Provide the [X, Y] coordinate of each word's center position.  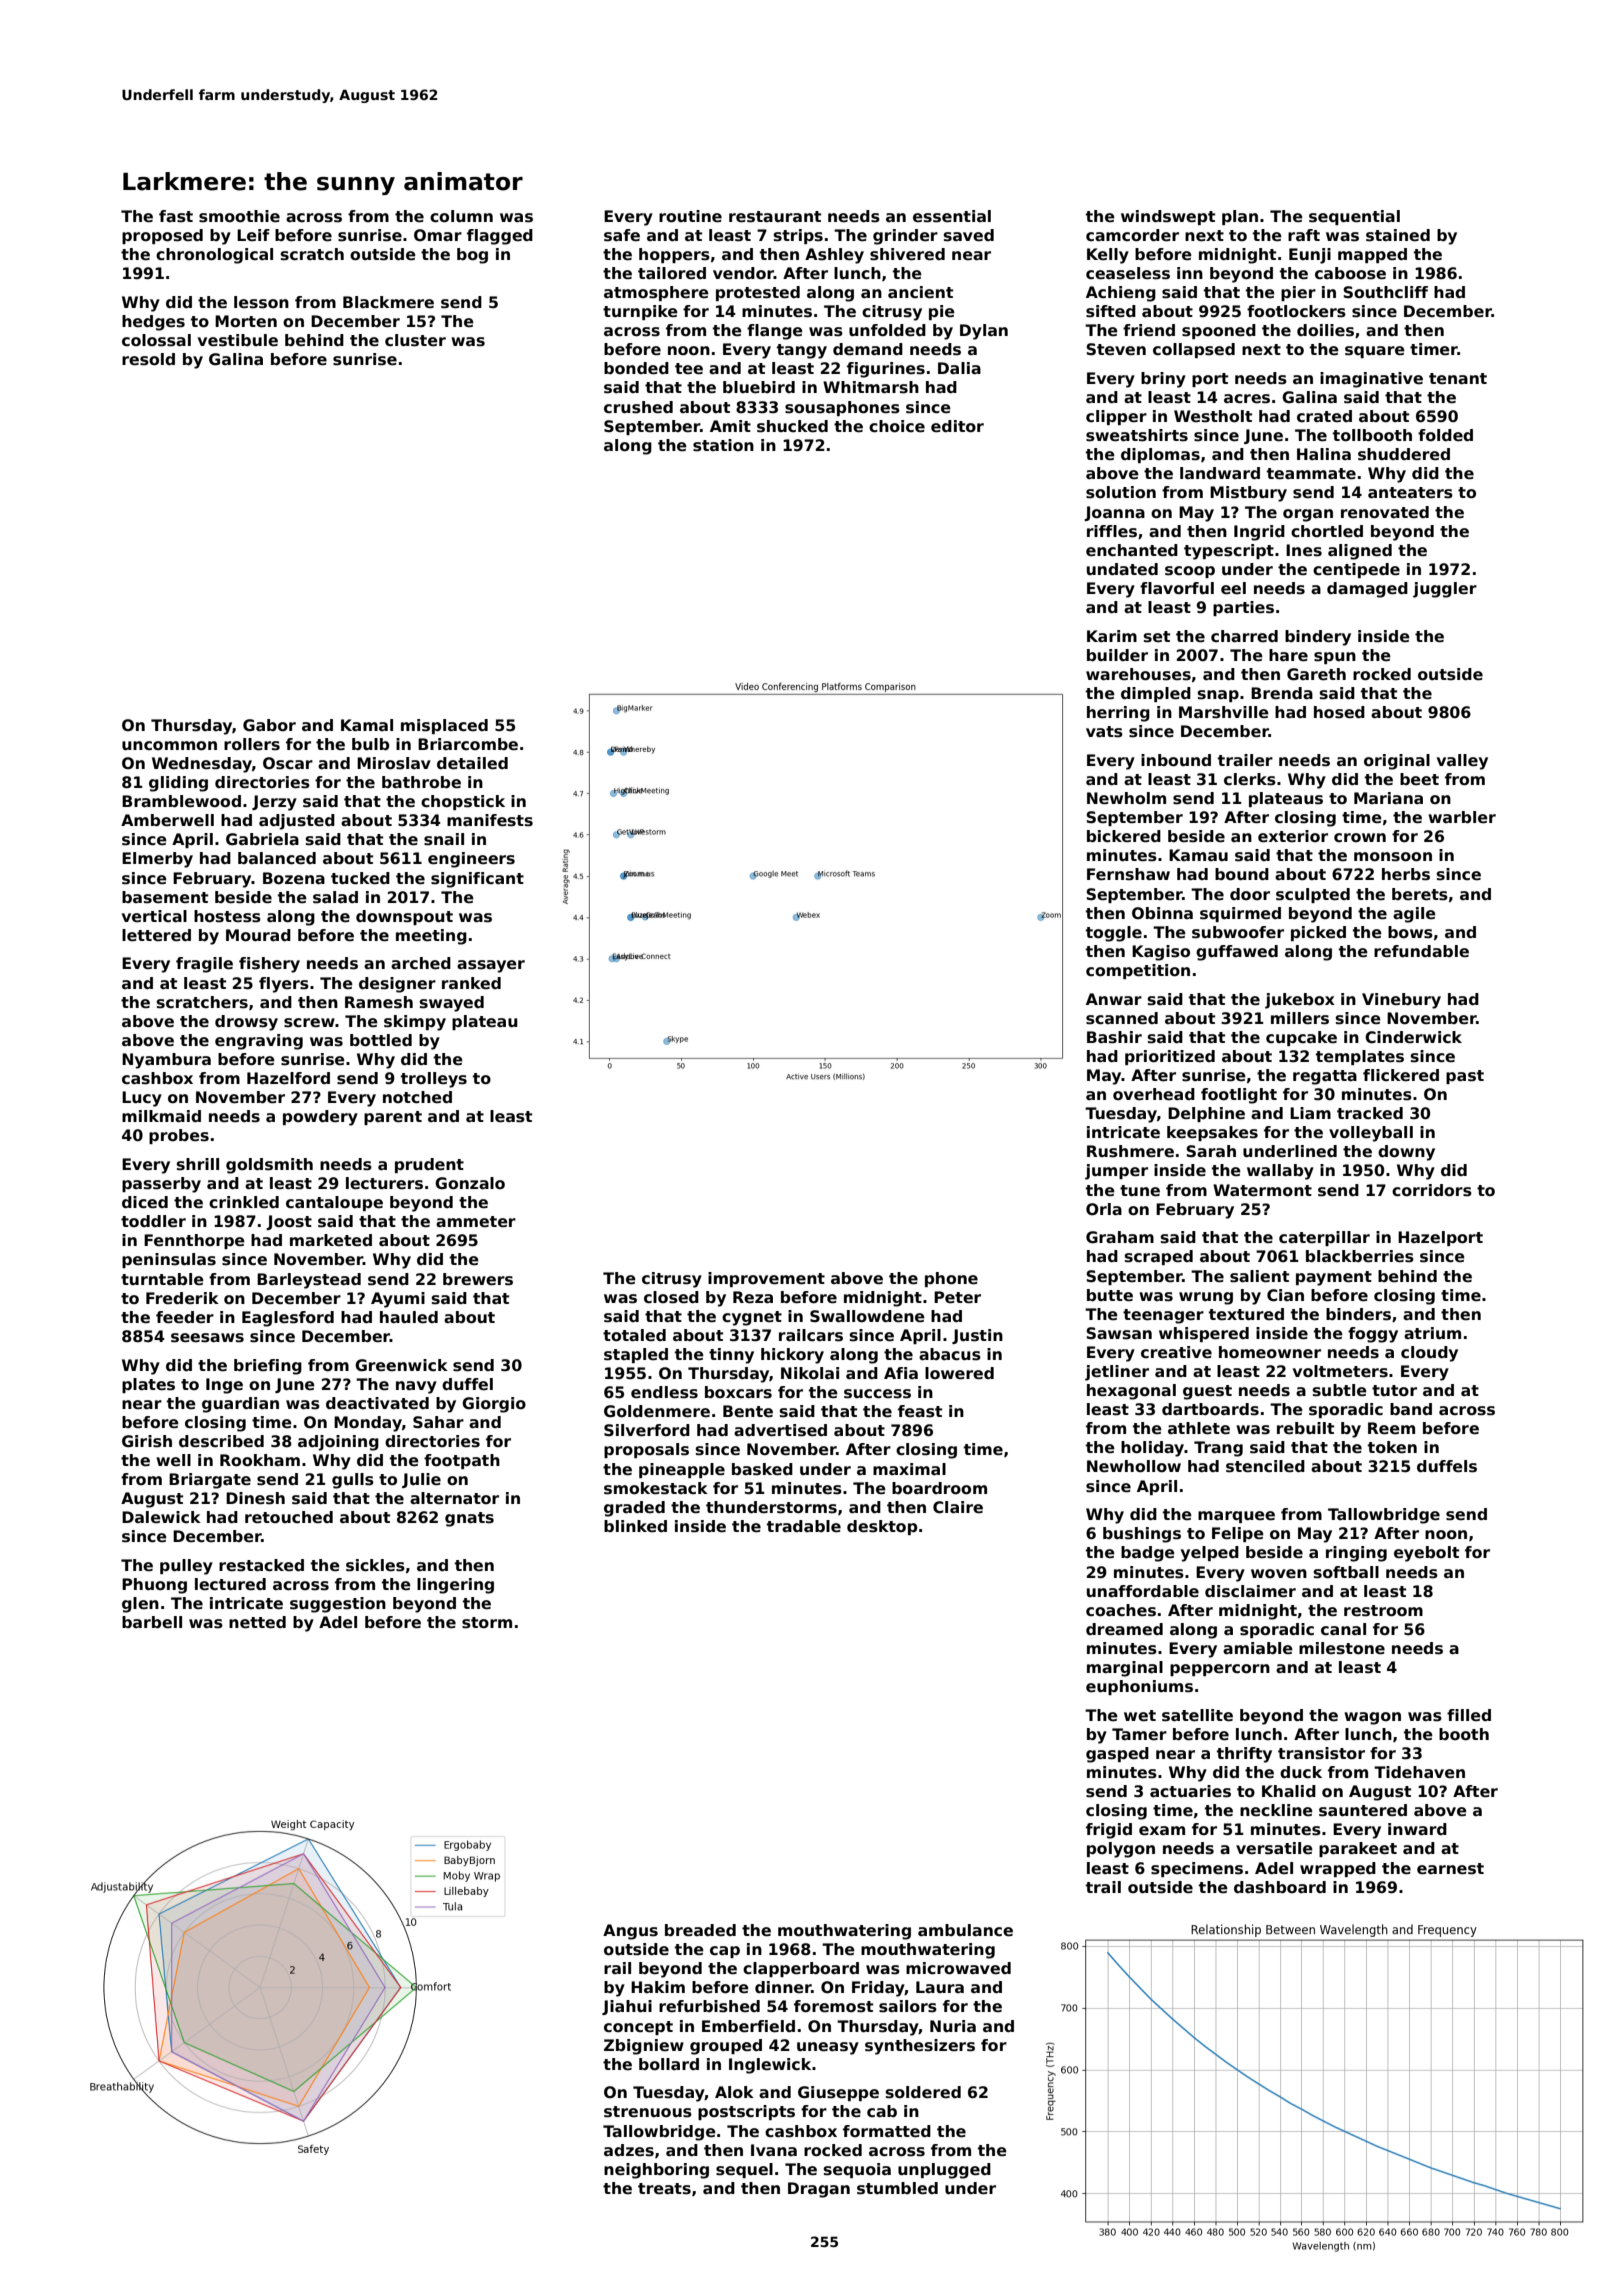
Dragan [819, 2190]
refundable [1421, 951]
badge [1148, 1554]
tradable [804, 1526]
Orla [1104, 1209]
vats [1104, 732]
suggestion [338, 1605]
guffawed [1237, 953]
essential [952, 216]
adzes [629, 2150]
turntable [162, 1279]
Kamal [367, 725]
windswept [1168, 217]
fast [176, 216]
